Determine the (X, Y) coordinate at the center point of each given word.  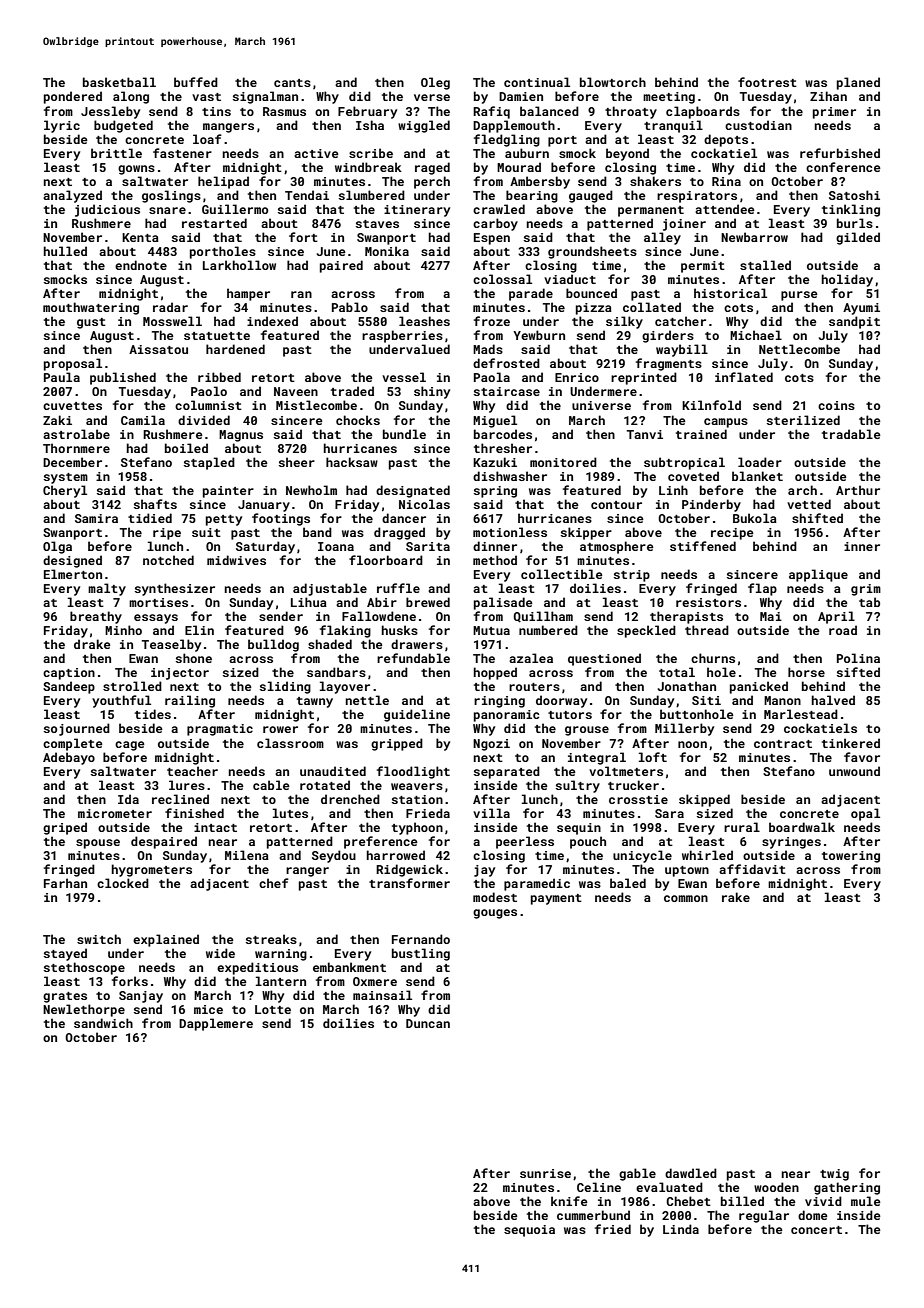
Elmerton (73, 574)
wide (220, 953)
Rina (726, 181)
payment (556, 899)
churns (713, 658)
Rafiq (491, 112)
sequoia (529, 1231)
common (686, 898)
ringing (499, 702)
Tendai (307, 195)
